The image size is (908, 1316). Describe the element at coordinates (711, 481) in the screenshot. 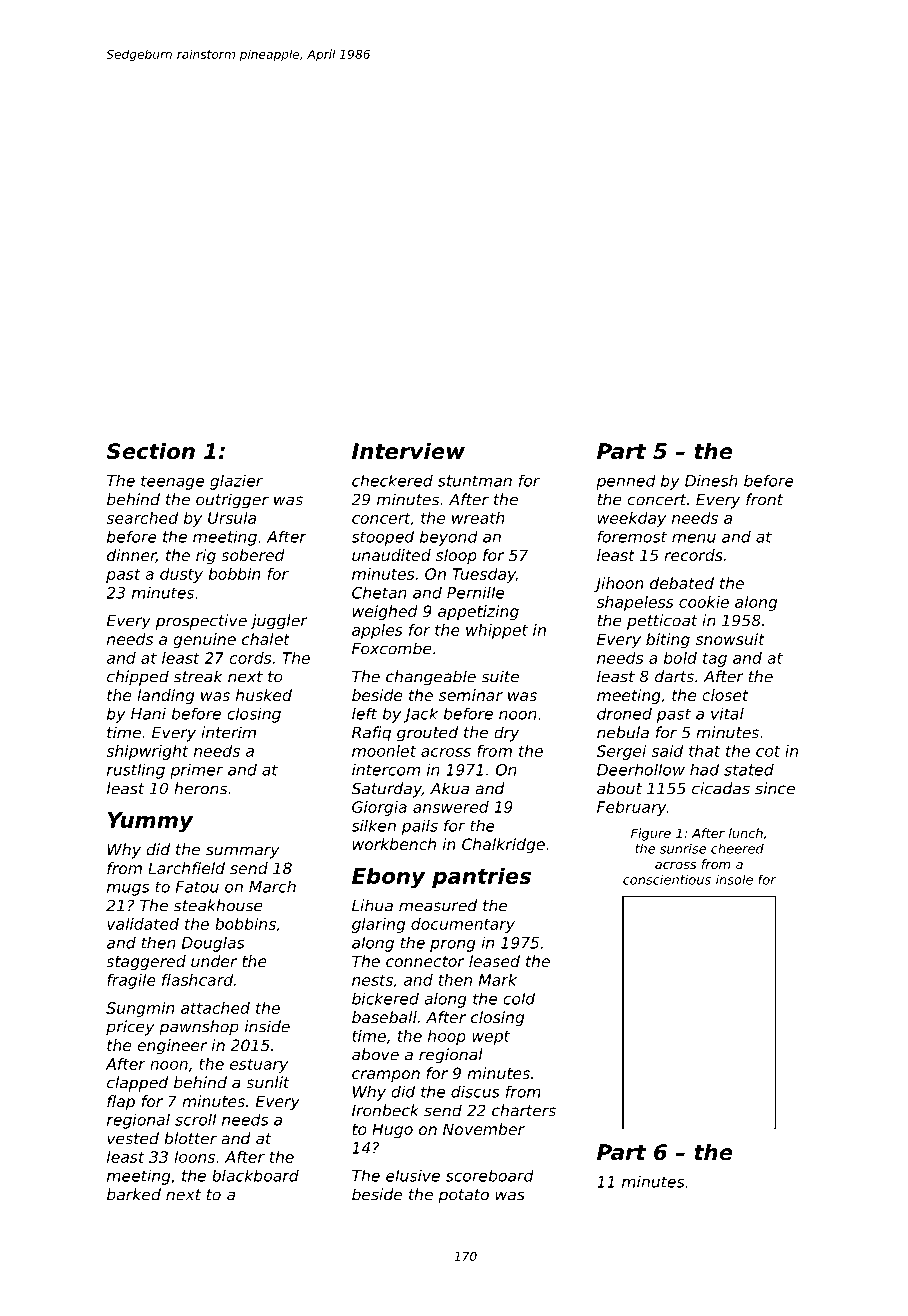

I see `Dinesh` at that location.
